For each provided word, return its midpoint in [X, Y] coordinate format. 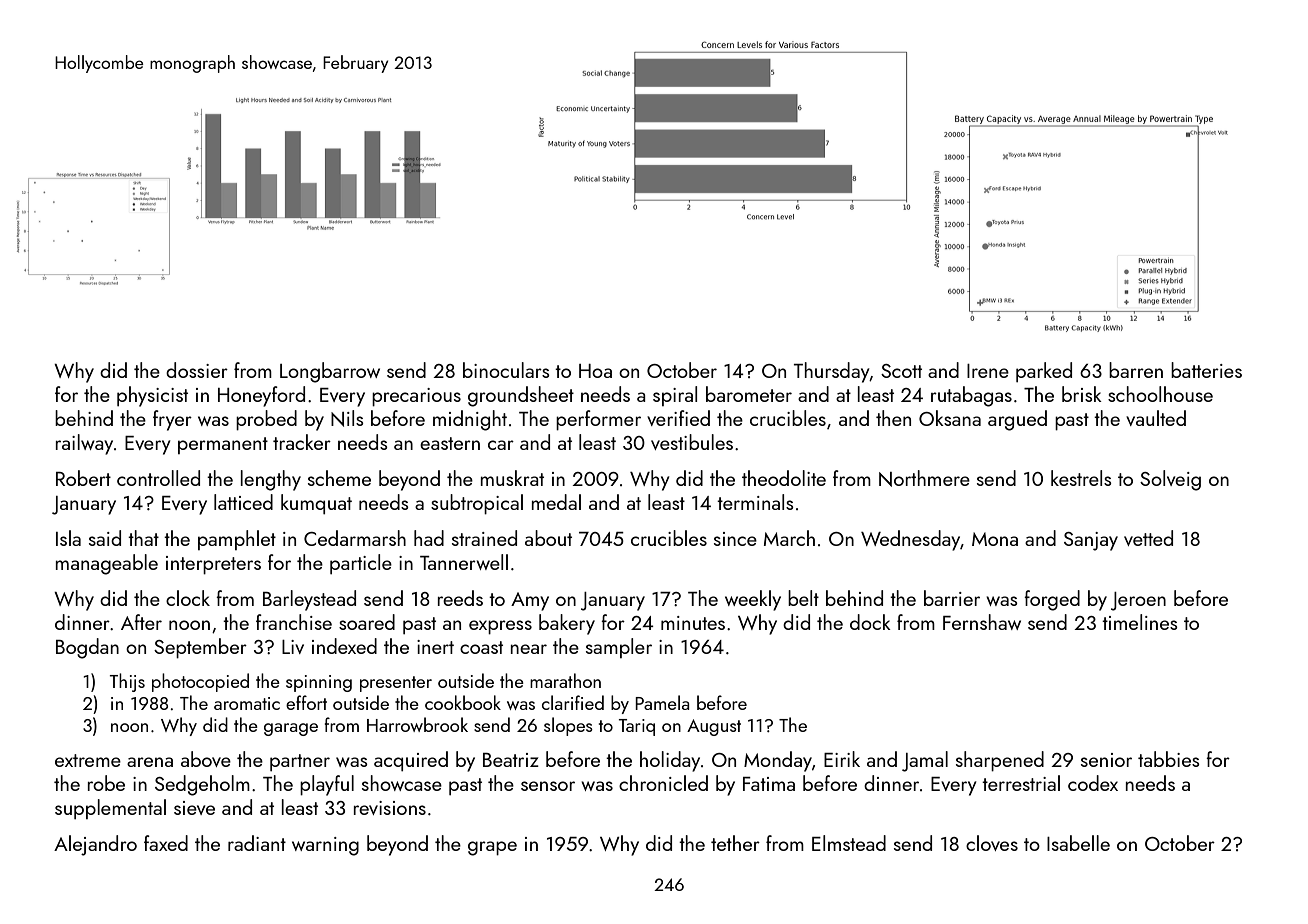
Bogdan [87, 648]
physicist [152, 396]
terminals [755, 502]
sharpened [1000, 761]
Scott [901, 371]
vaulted [1156, 418]
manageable [107, 564]
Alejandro [95, 845]
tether [735, 843]
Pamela [662, 702]
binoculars [506, 370]
